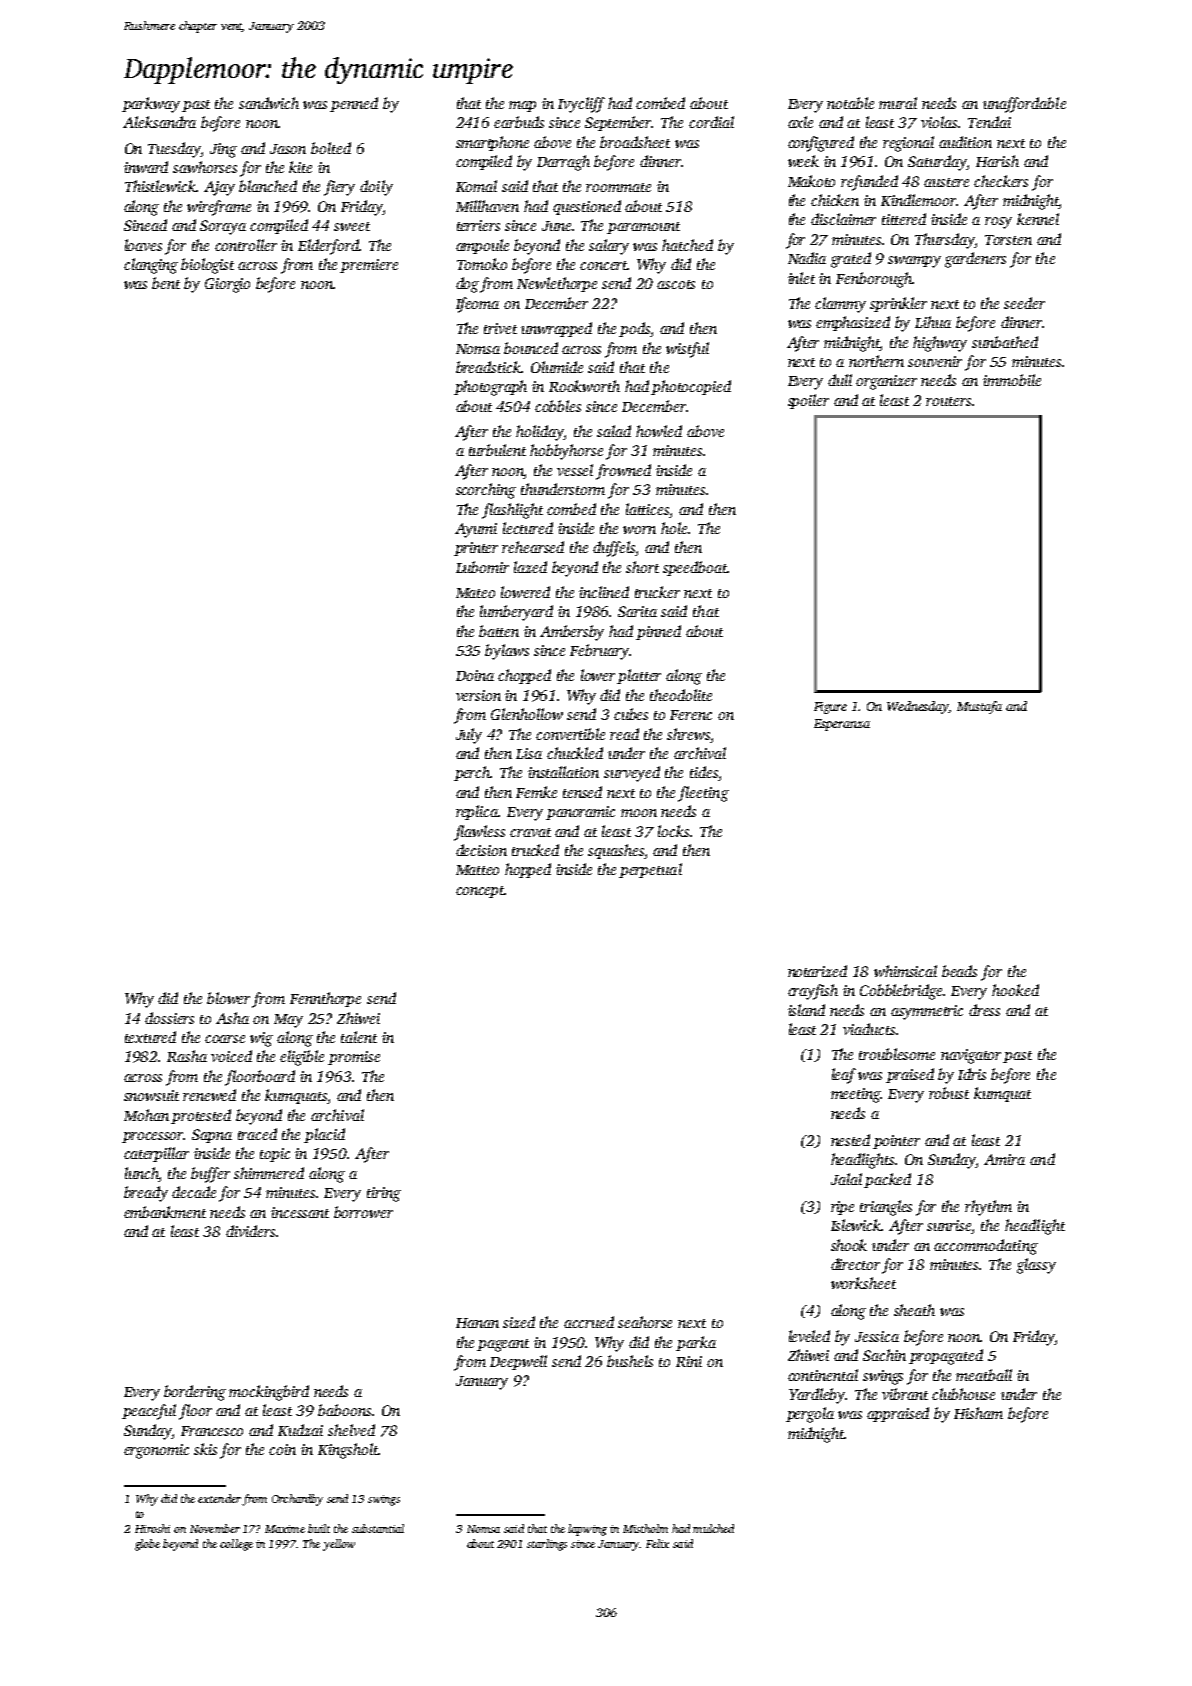  Describe the element at coordinates (918, 707) in the screenshot. I see `Wednesday` at that location.
